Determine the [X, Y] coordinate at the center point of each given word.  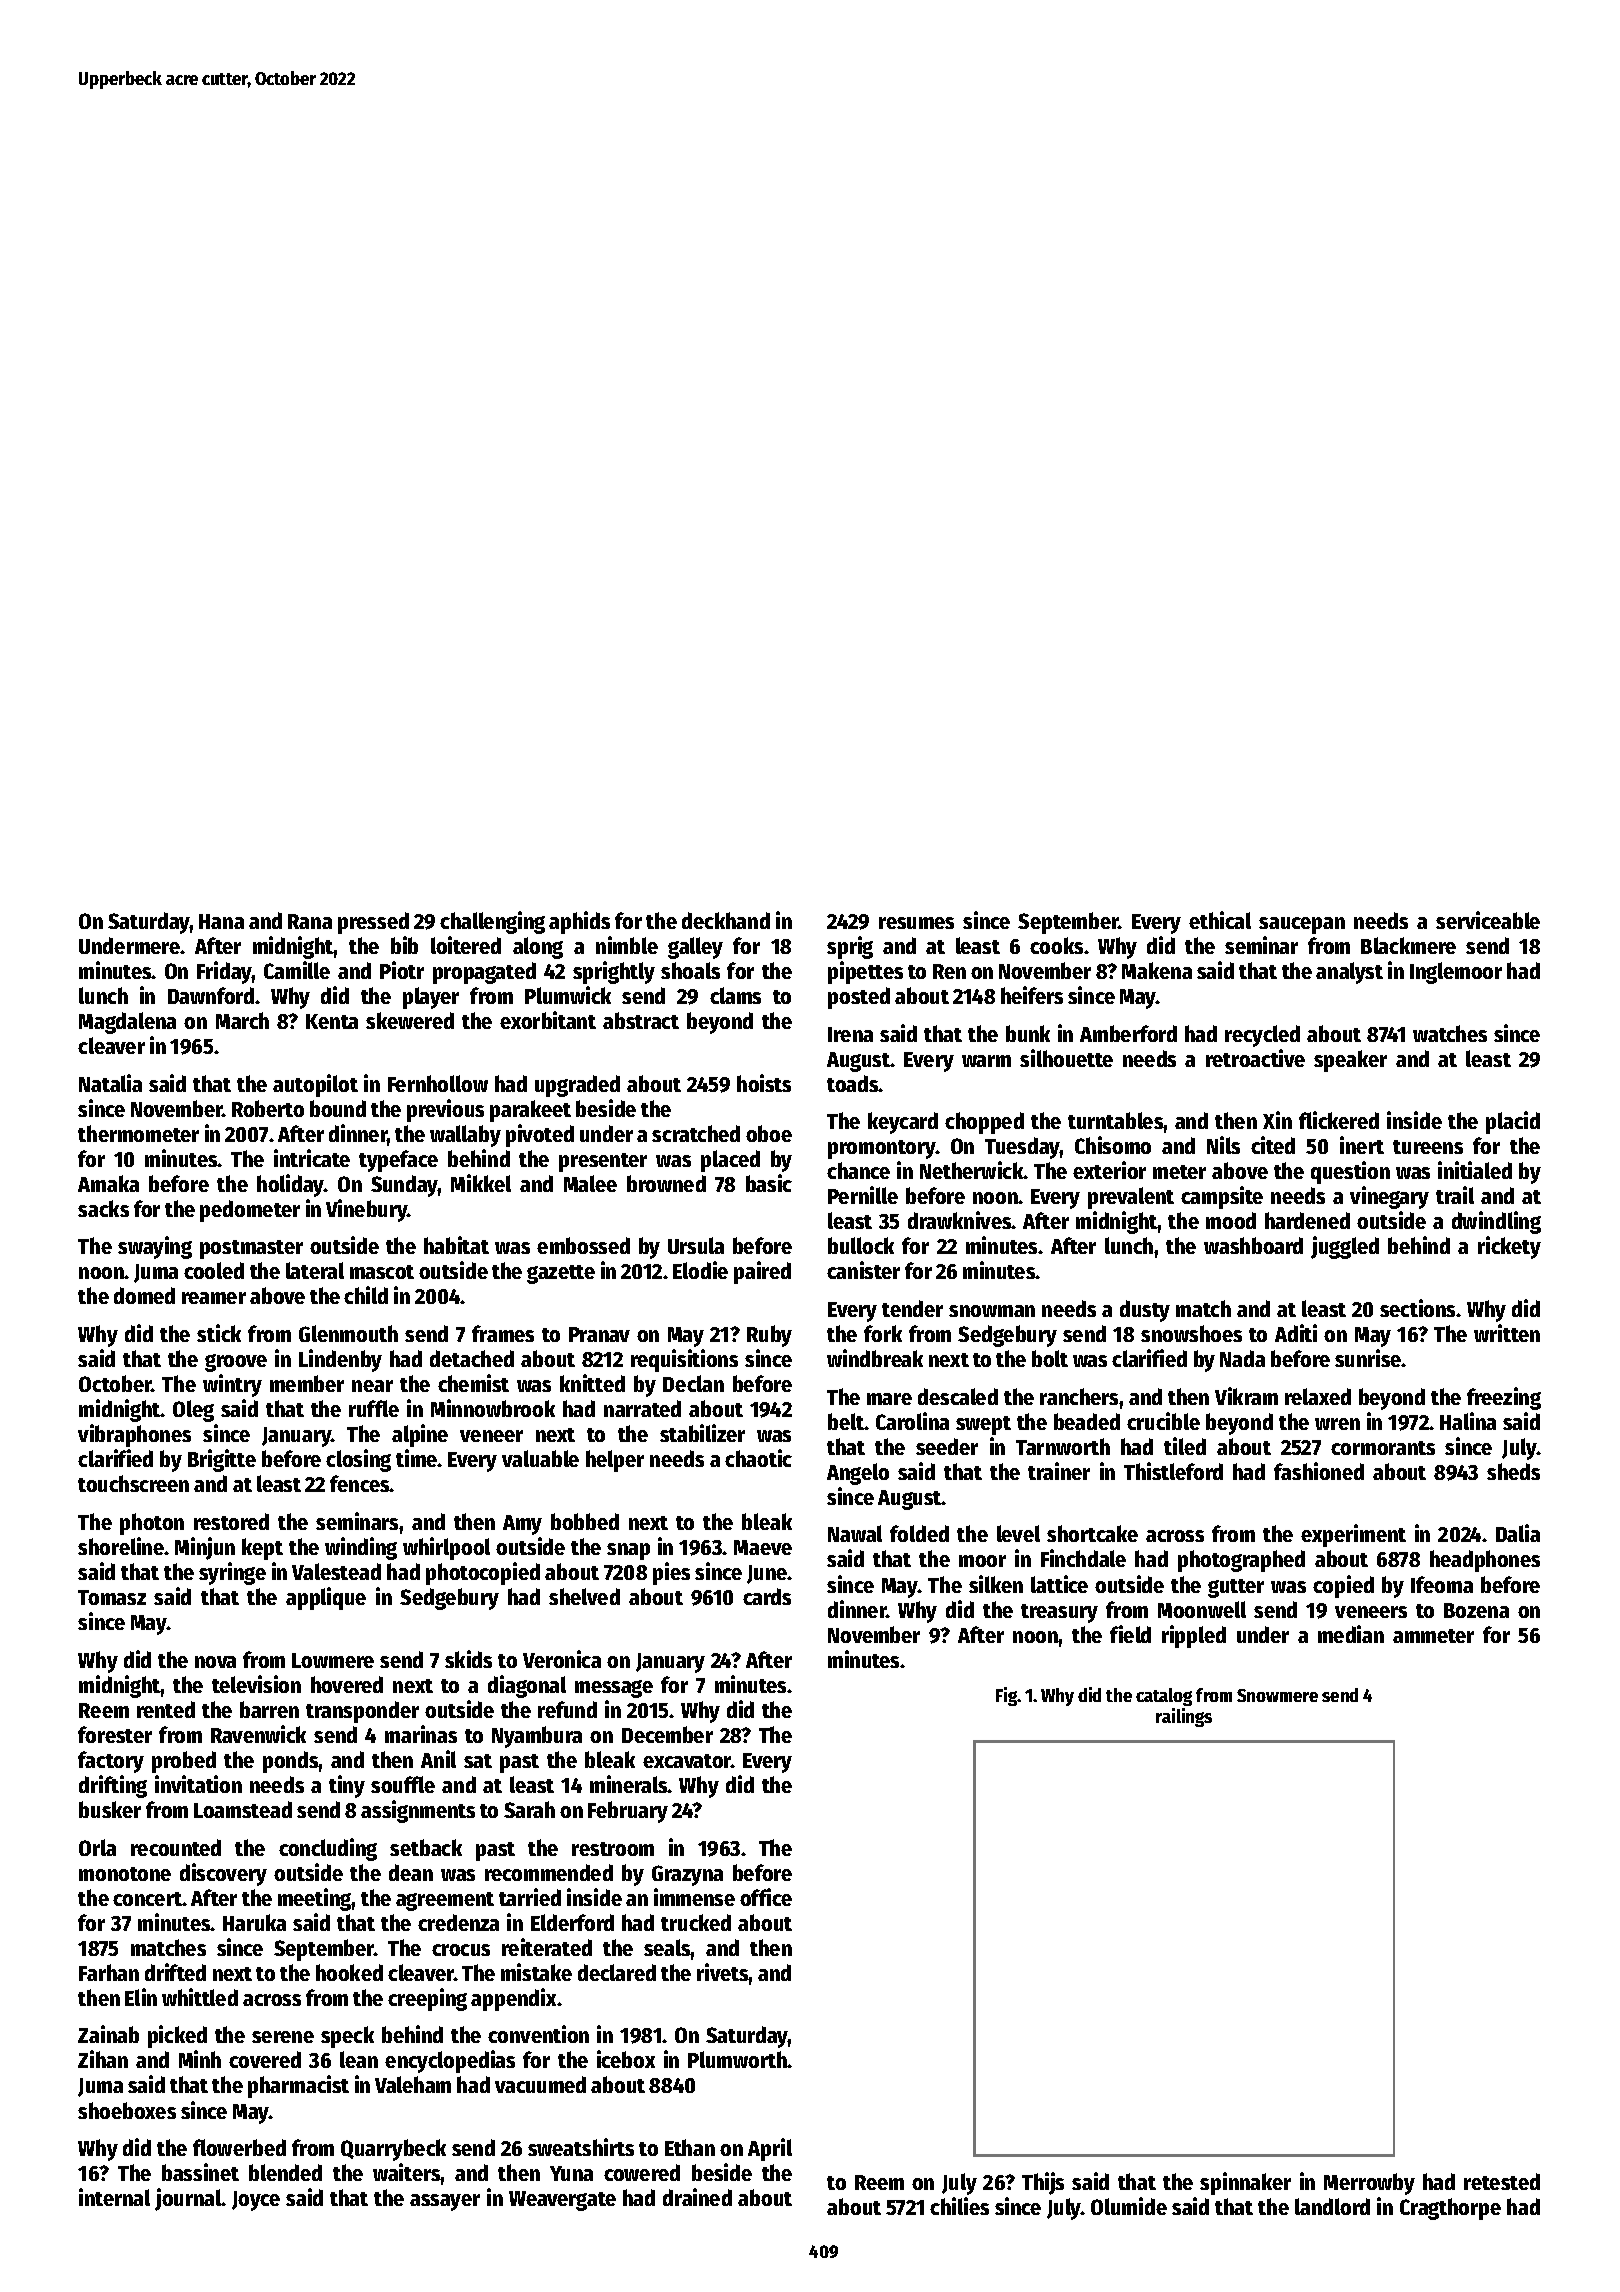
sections [1418, 1308]
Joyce [256, 2201]
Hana [221, 921]
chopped [984, 1123]
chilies [959, 2206]
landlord [1332, 2206]
